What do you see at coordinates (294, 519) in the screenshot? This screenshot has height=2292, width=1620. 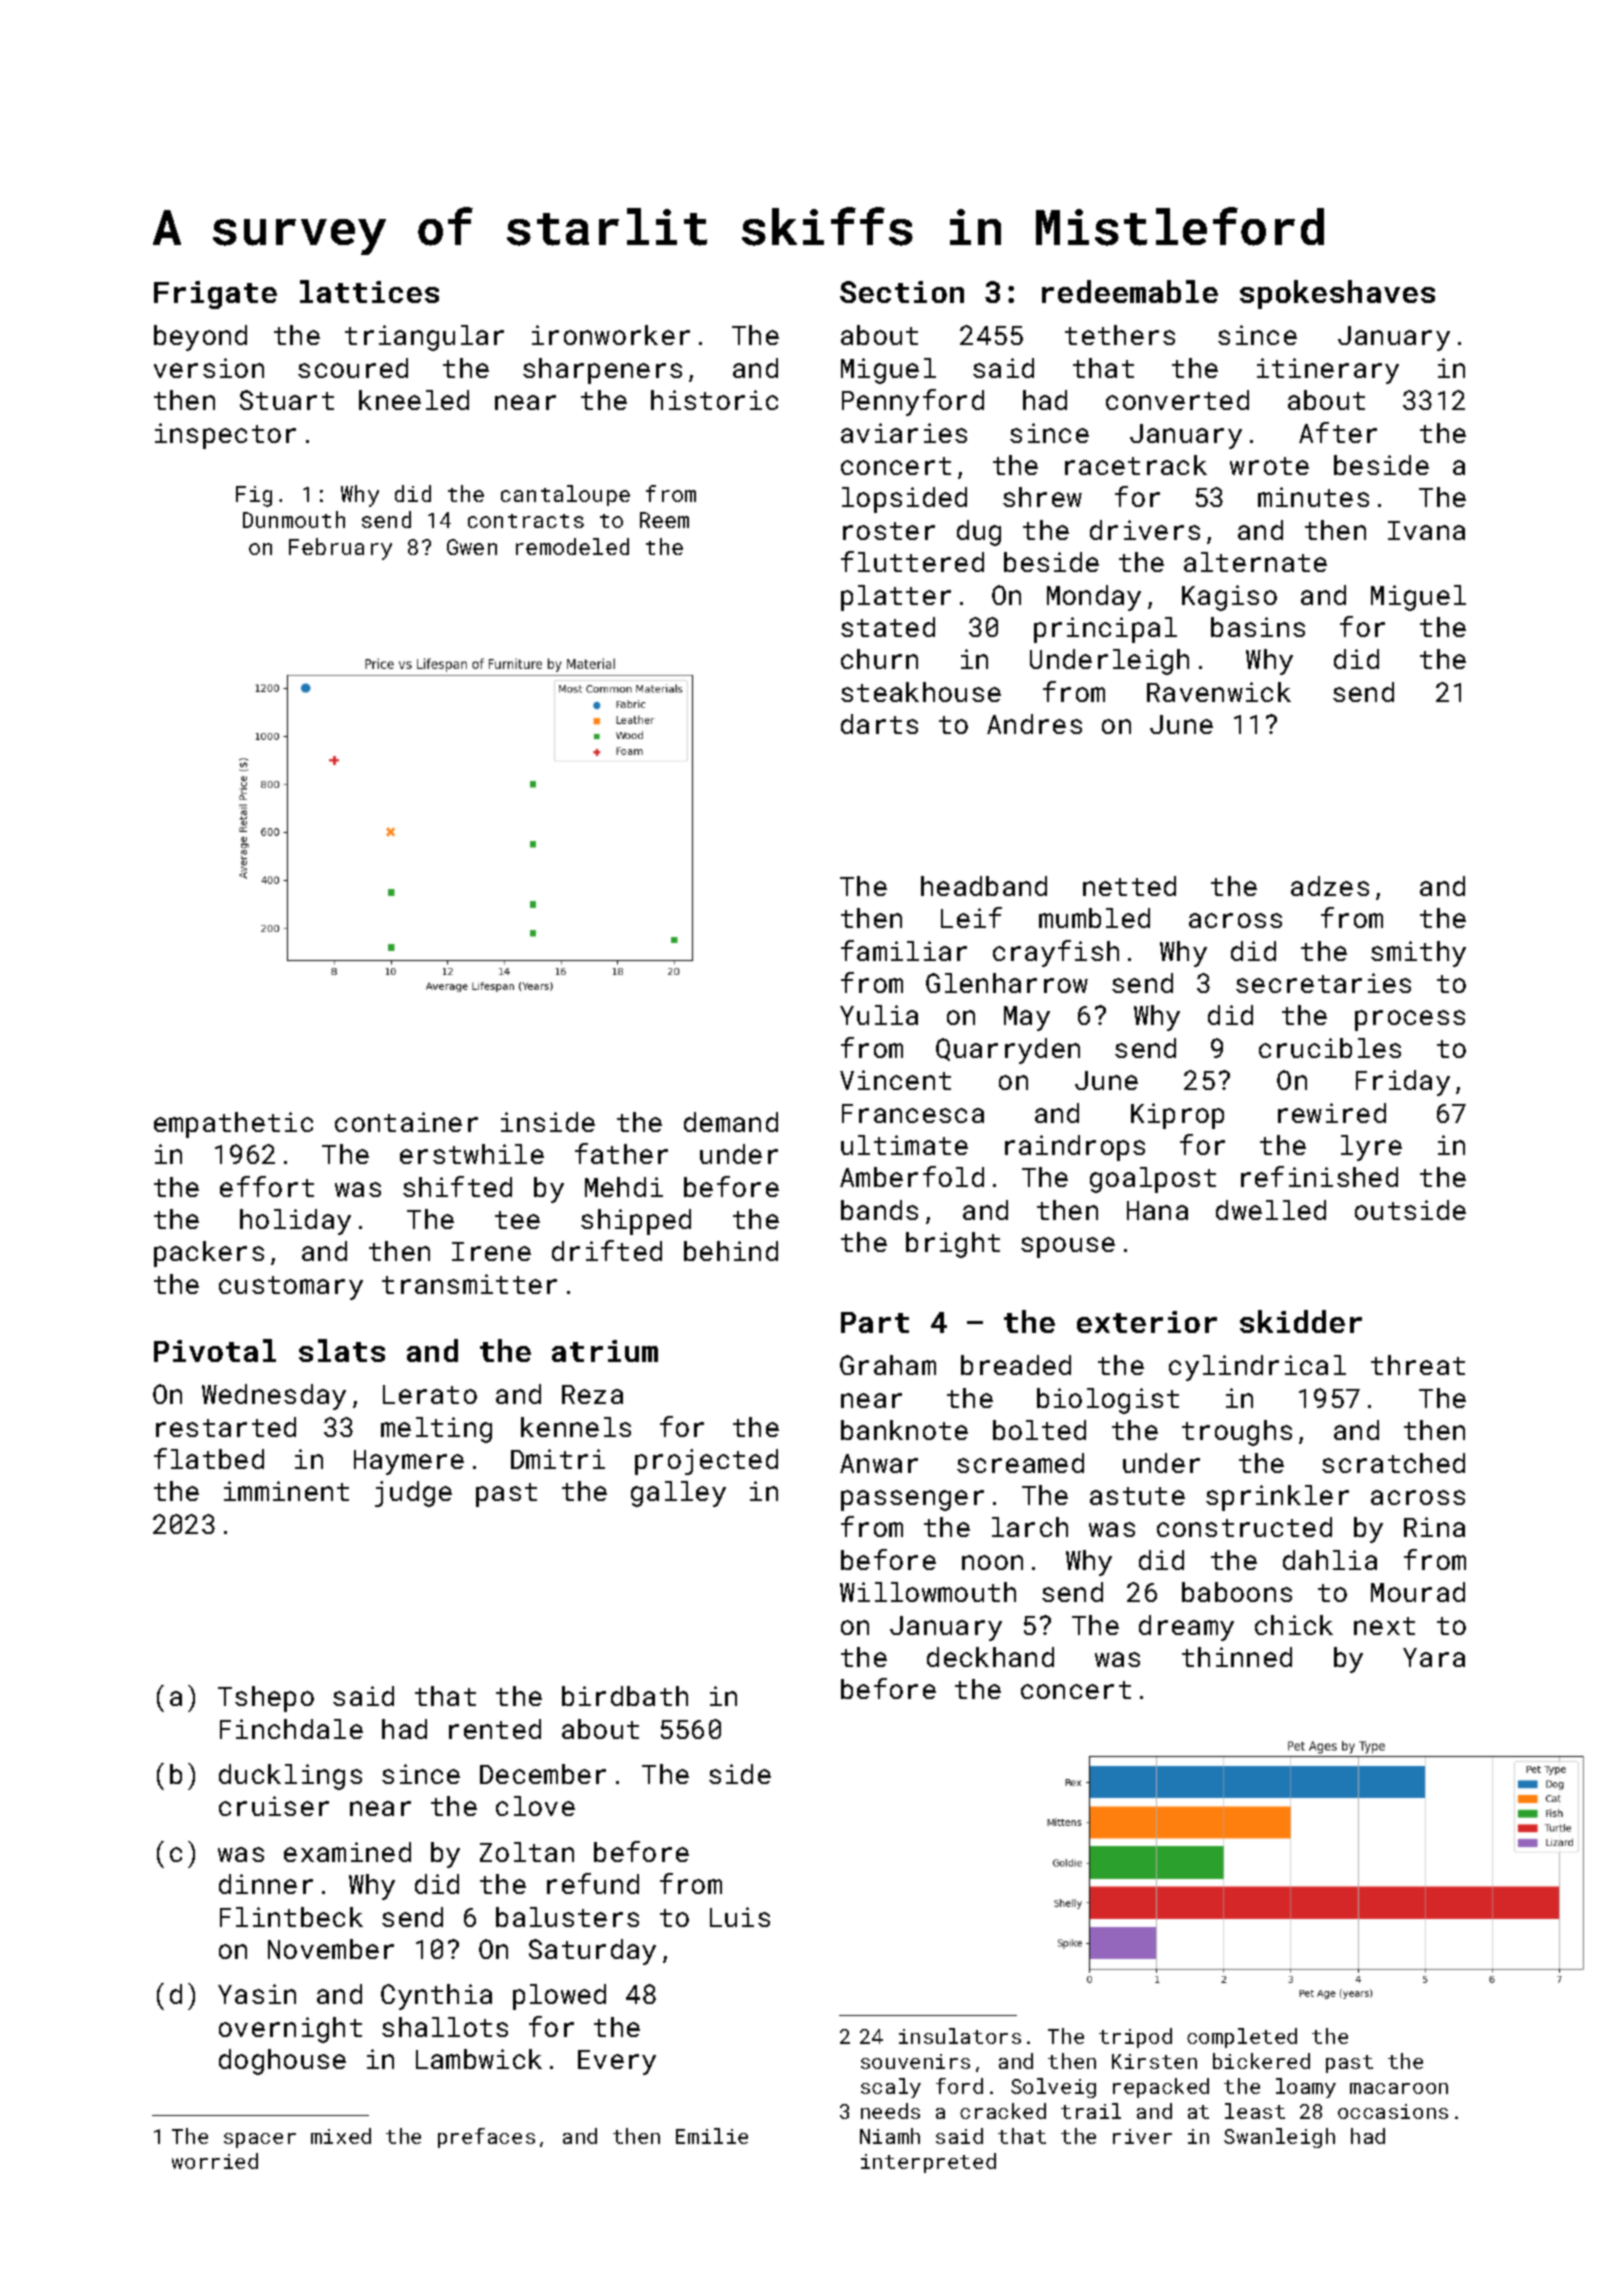 I see `Dunmouth` at bounding box center [294, 519].
